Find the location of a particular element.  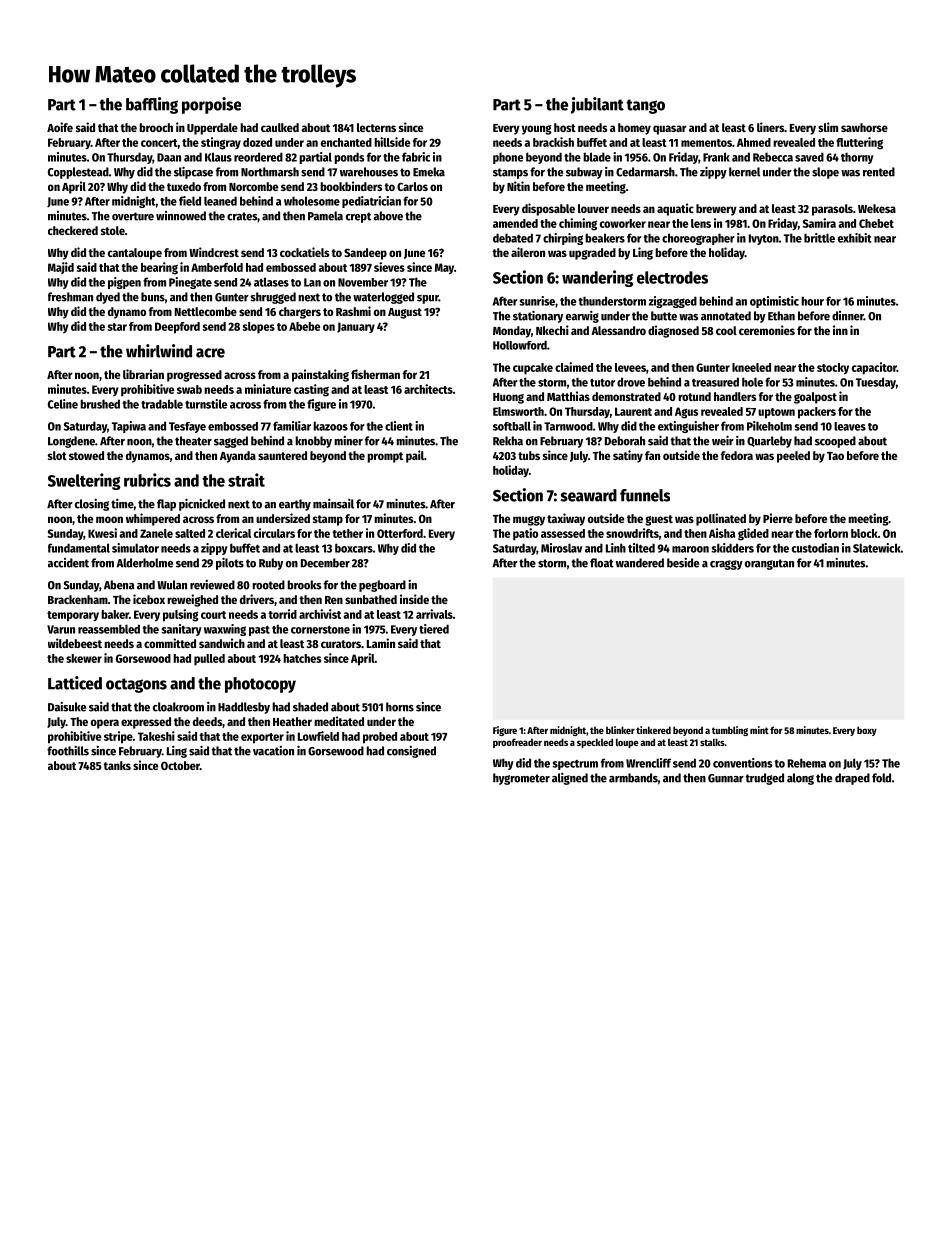

deeds is located at coordinates (207, 721).
